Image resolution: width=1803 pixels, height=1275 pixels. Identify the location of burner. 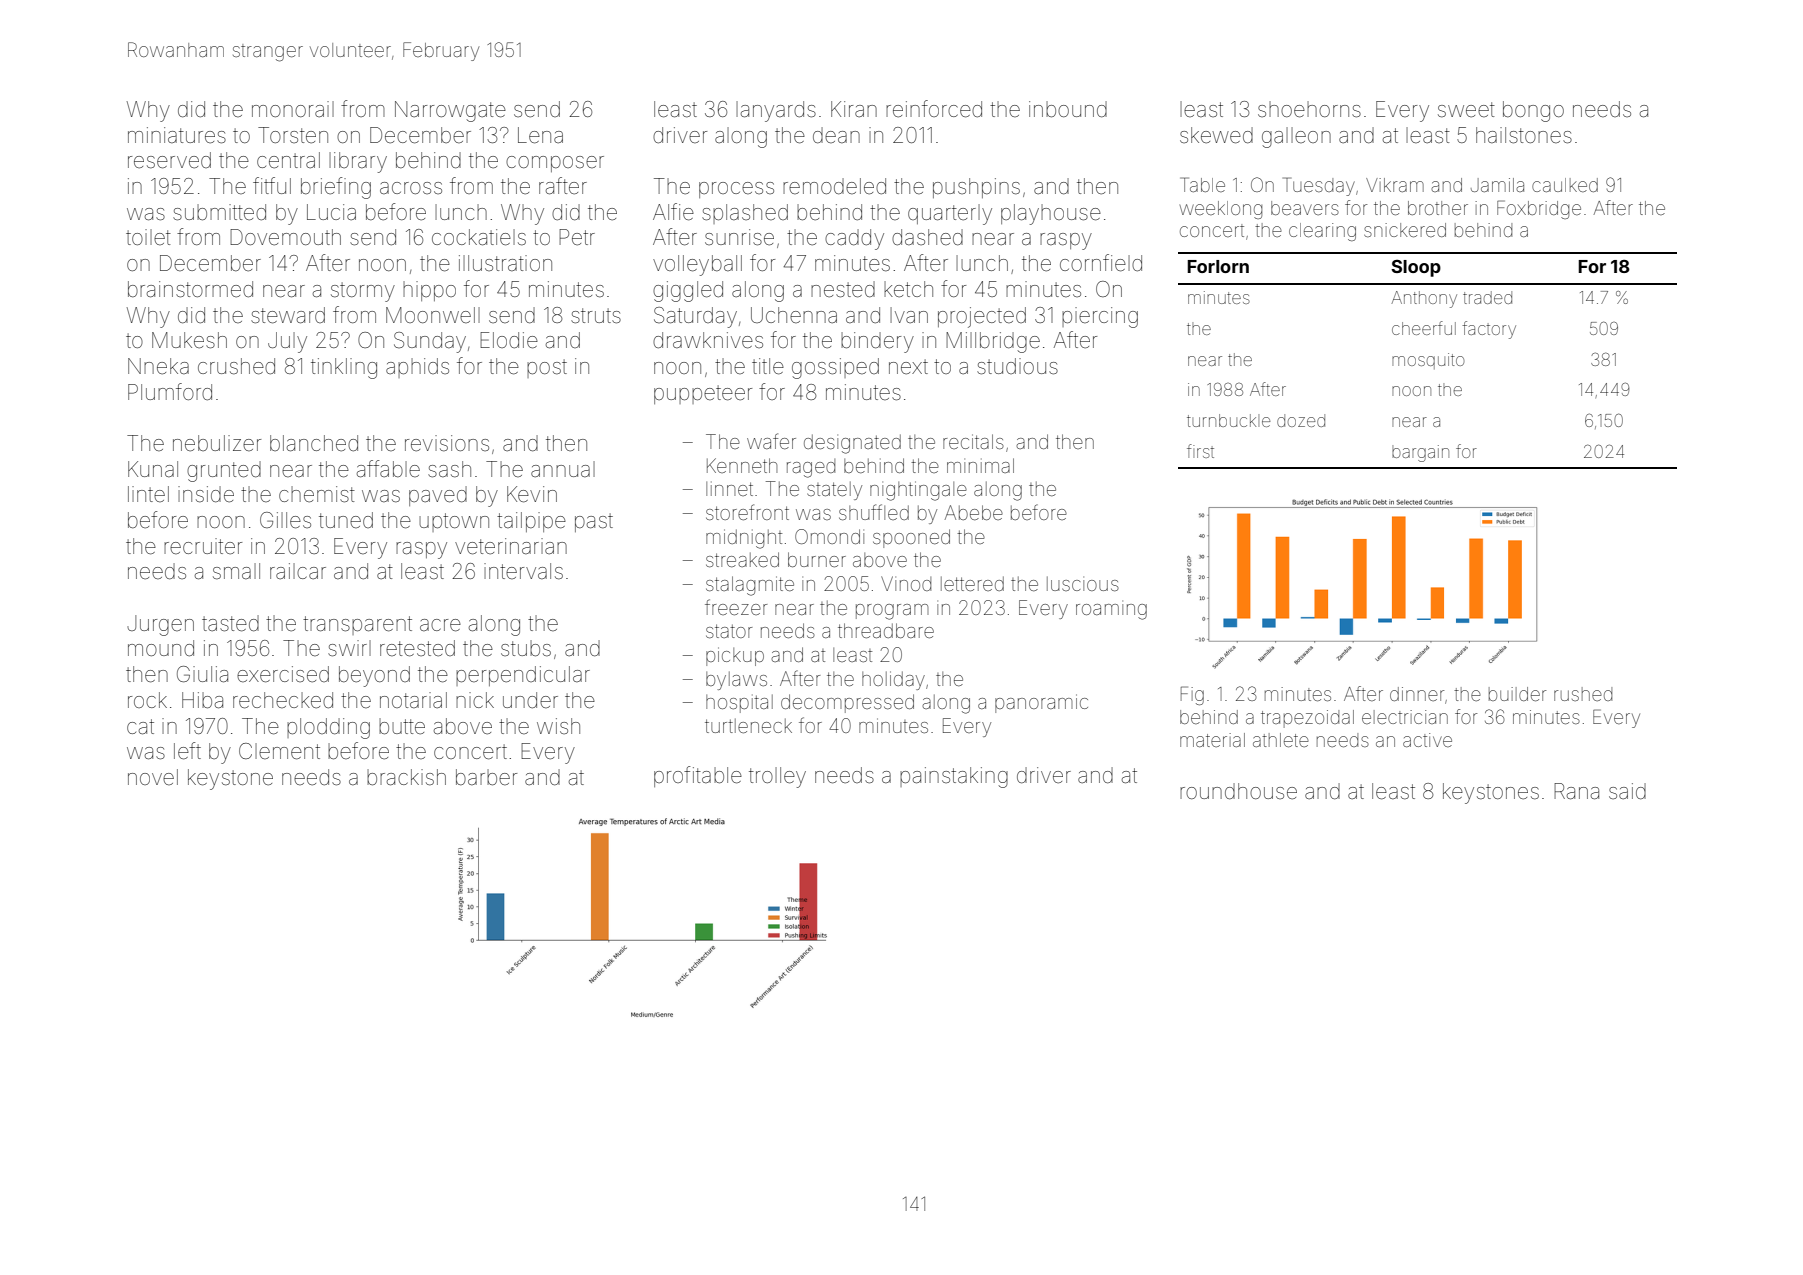
(817, 559).
